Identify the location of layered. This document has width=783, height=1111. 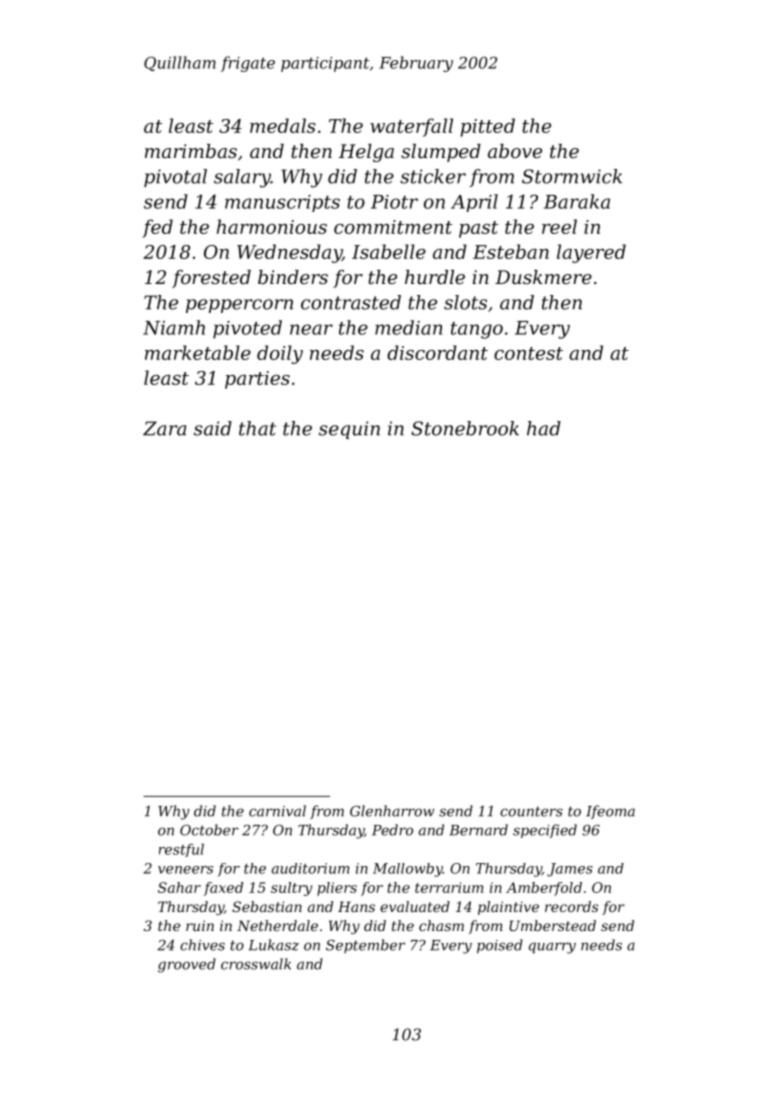
(591, 253).
